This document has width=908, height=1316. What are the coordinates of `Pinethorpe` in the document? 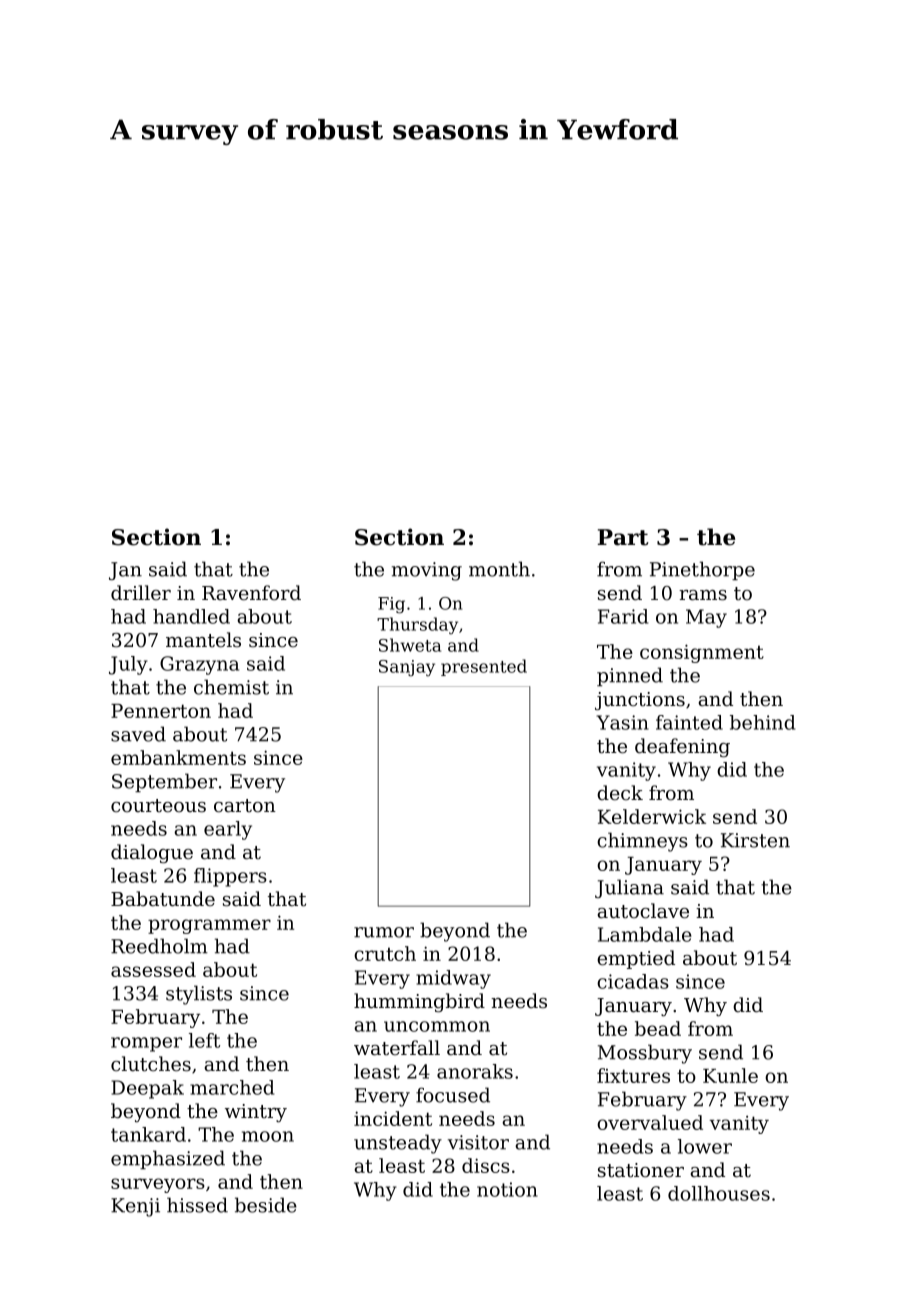 It's located at (702, 570).
